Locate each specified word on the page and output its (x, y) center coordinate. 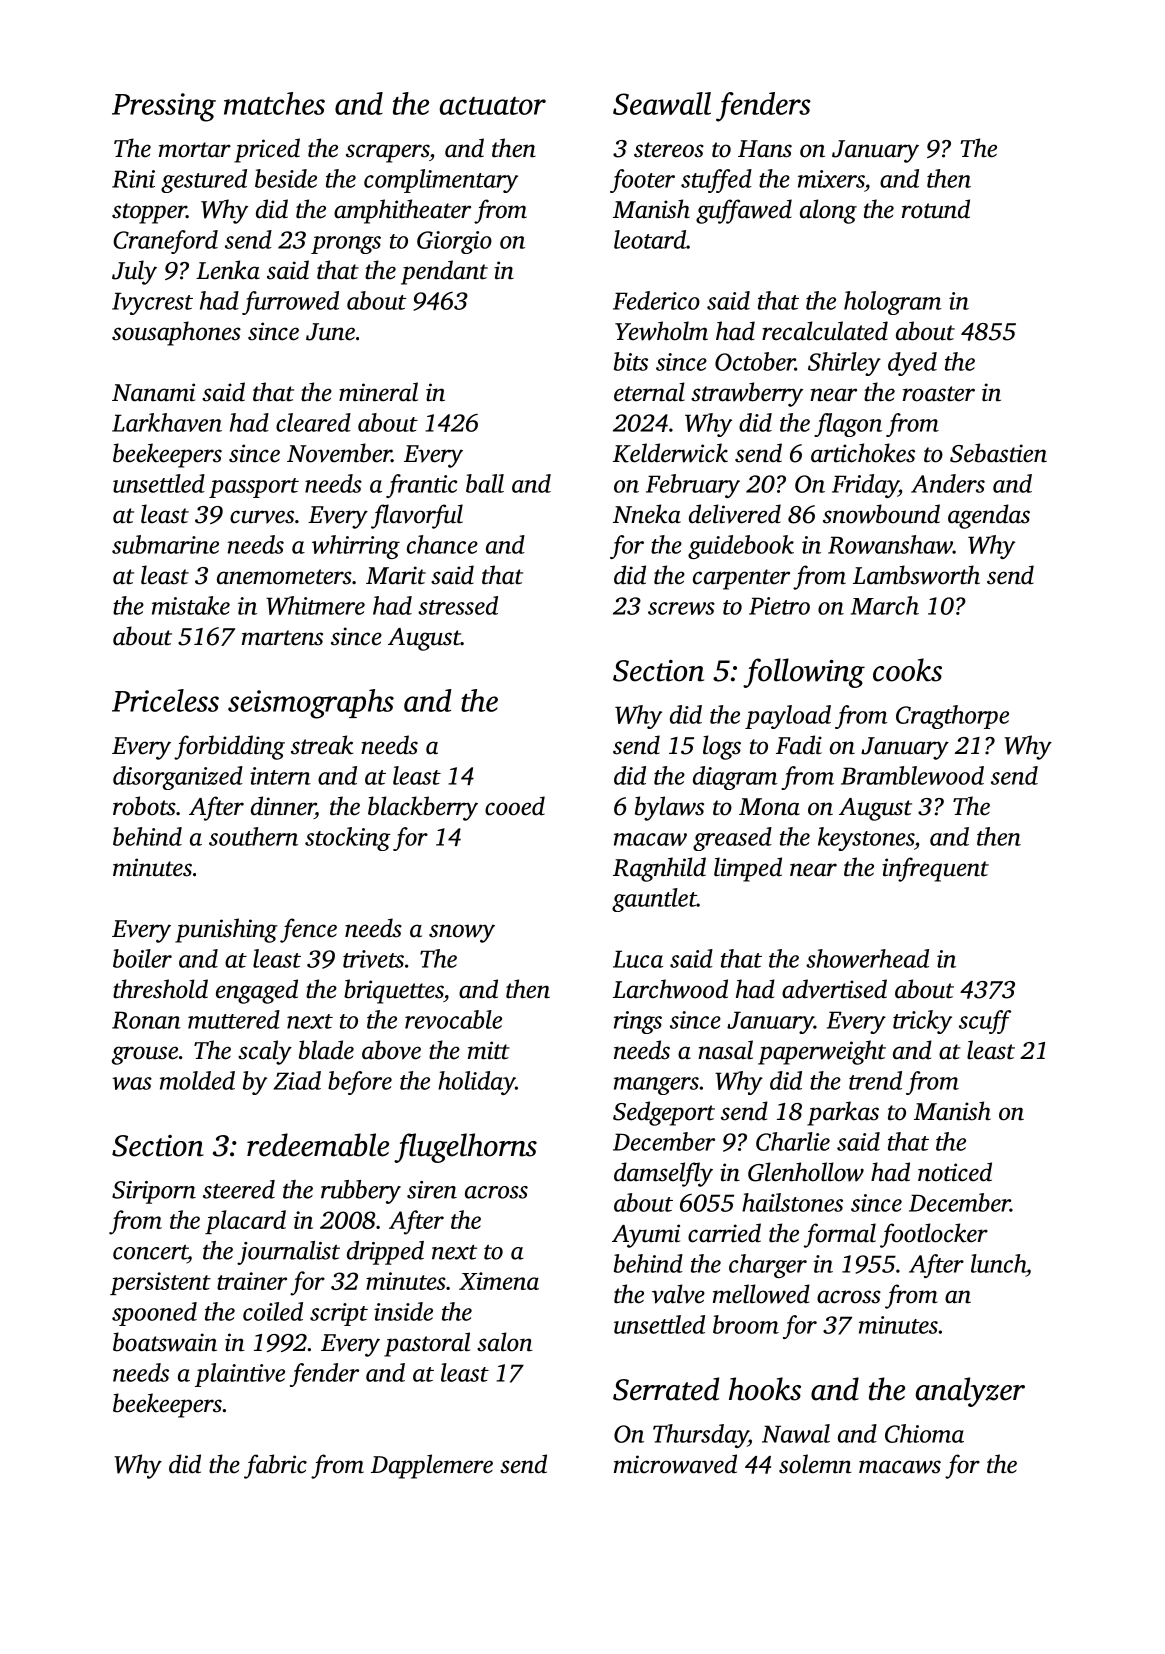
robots (144, 806)
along (828, 211)
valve (678, 1294)
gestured (204, 181)
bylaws (669, 808)
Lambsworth (916, 575)
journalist (288, 1253)
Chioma (924, 1433)
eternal (649, 392)
